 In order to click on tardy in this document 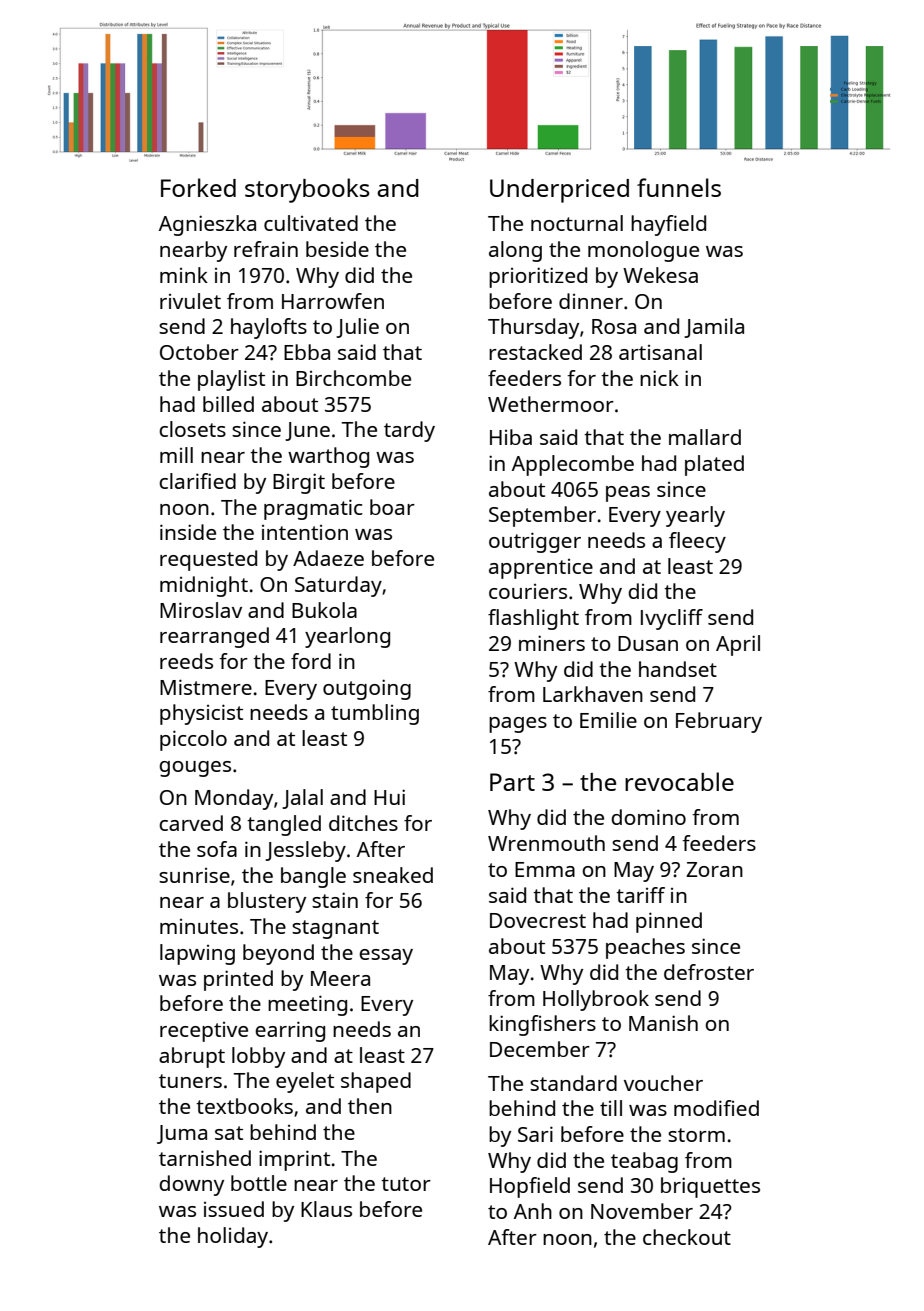, I will do `click(409, 431)`.
